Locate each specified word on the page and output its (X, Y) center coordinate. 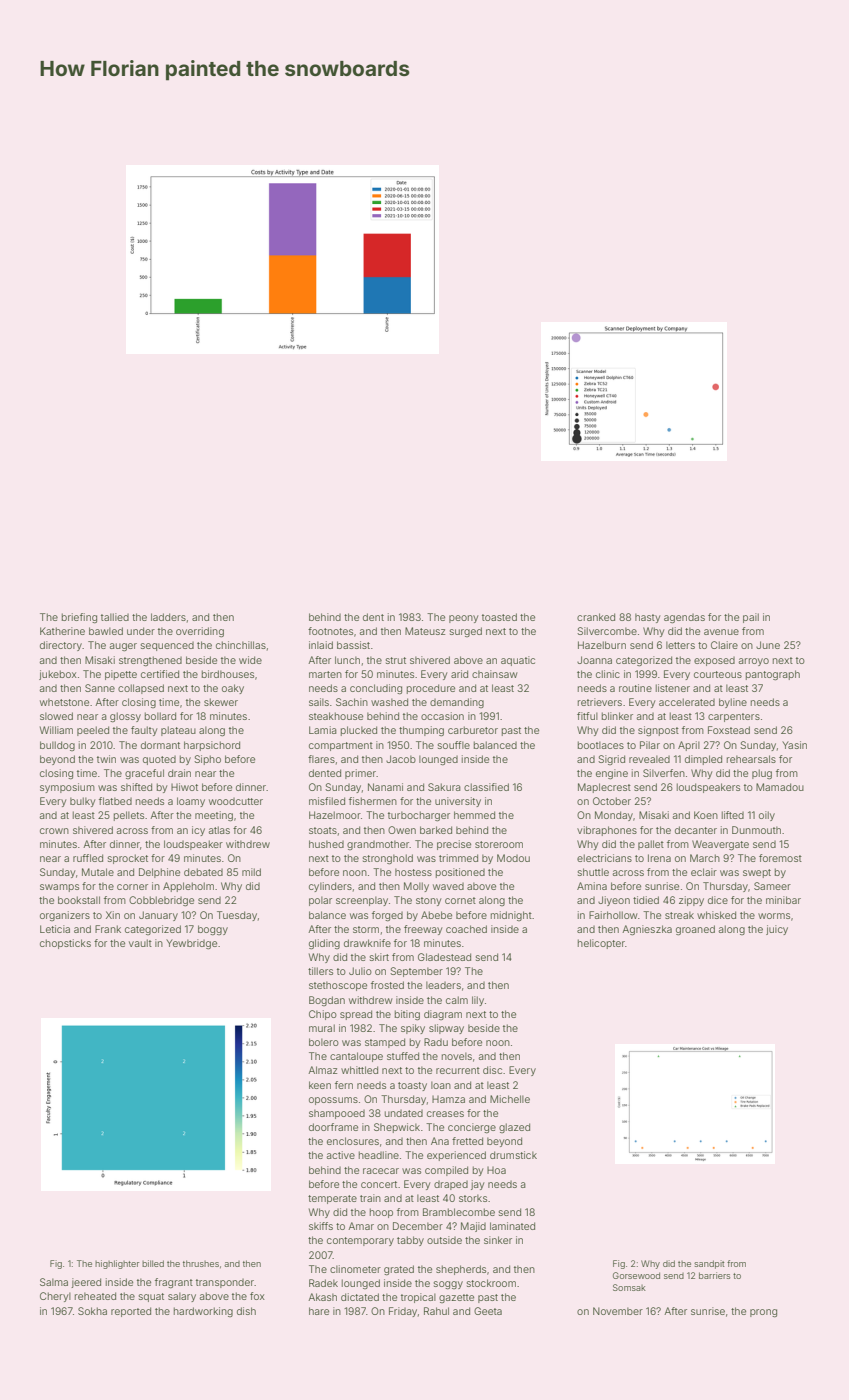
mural (322, 1028)
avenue (721, 632)
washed (389, 702)
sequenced (167, 646)
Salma (54, 1282)
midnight (511, 916)
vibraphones (607, 831)
